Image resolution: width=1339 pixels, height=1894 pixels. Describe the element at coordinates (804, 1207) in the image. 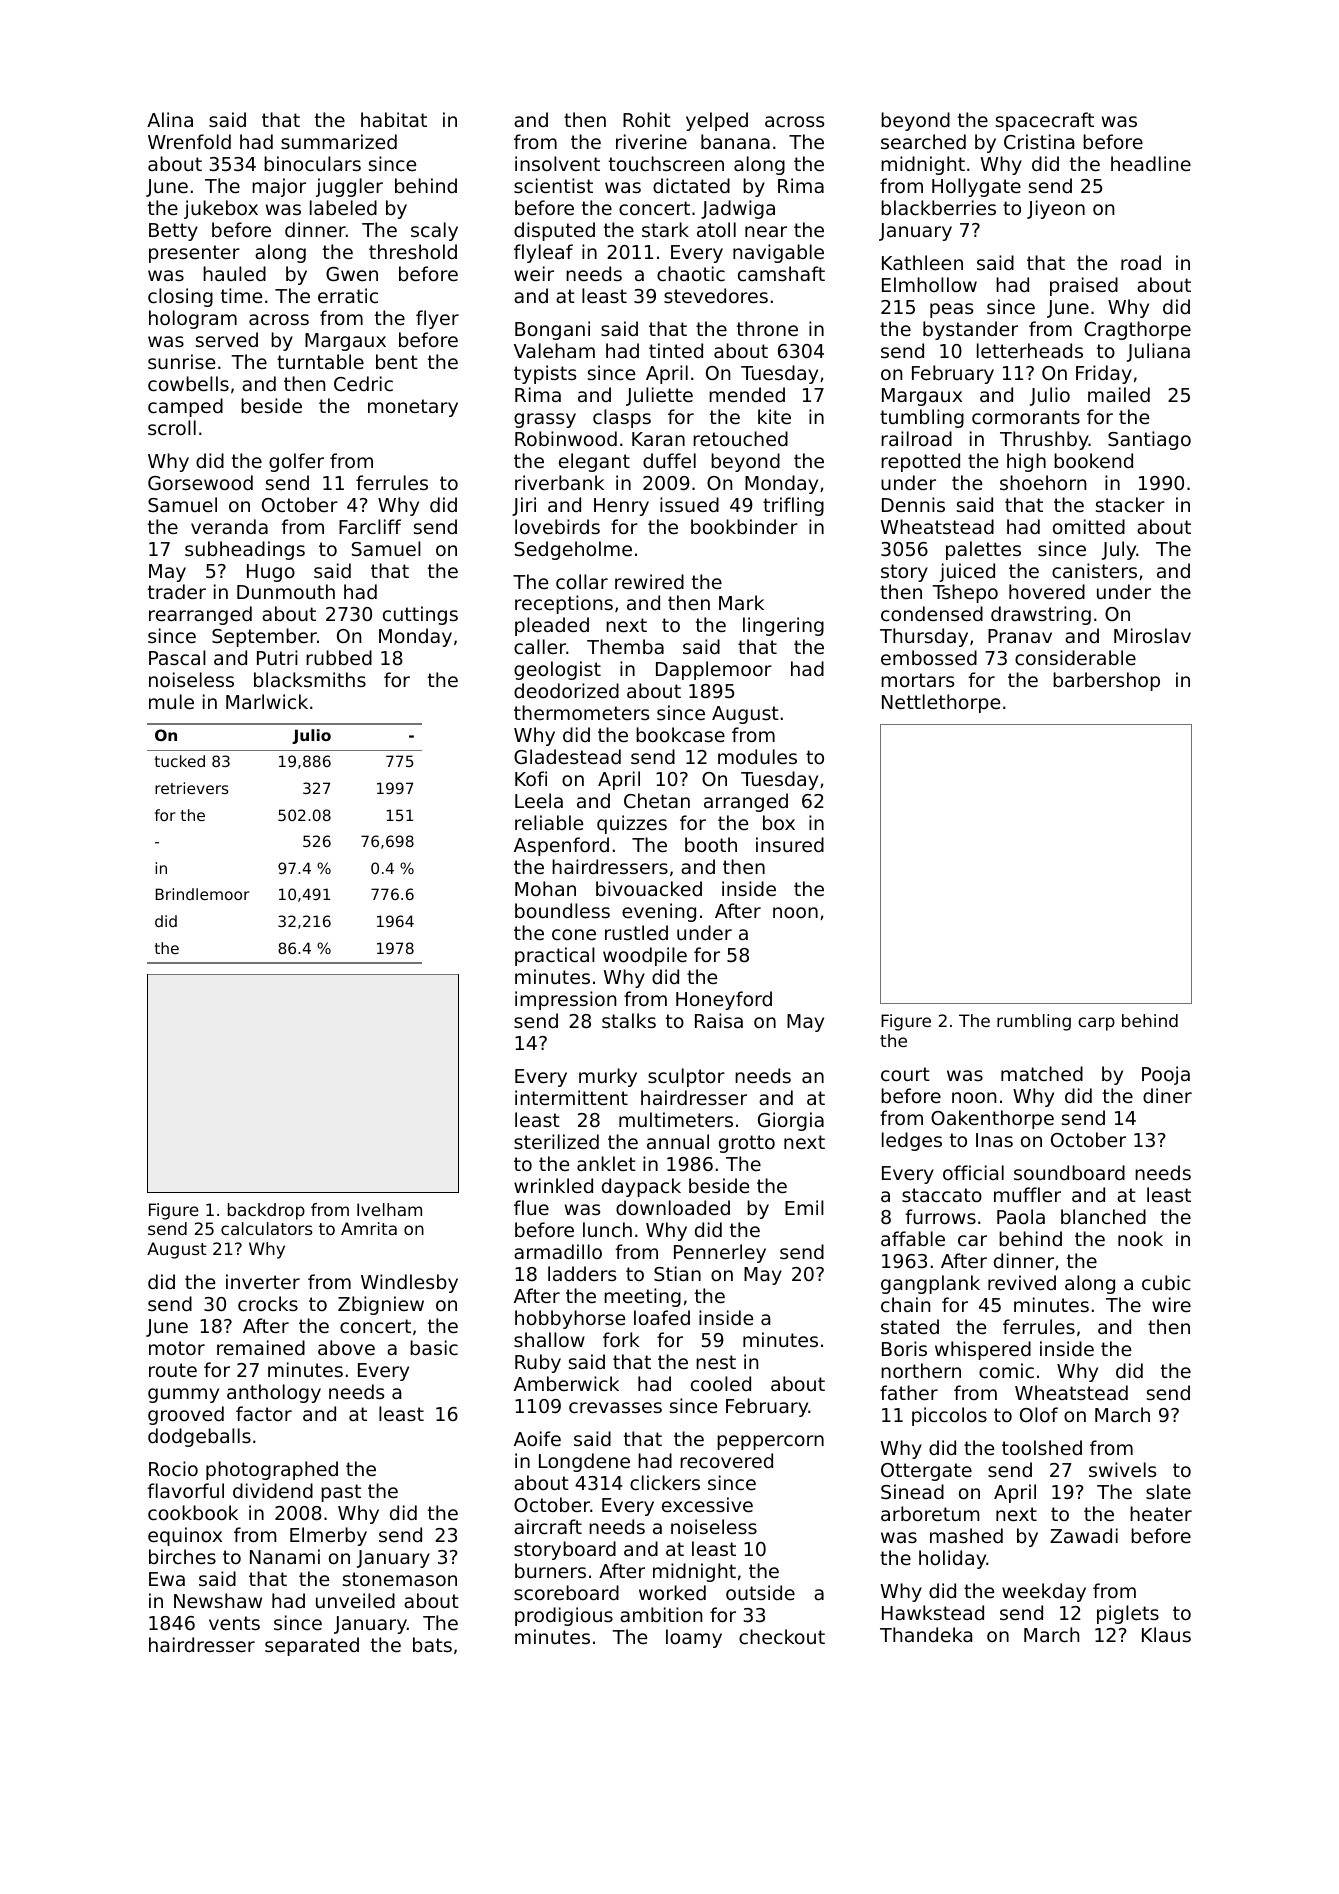

I see `Emil` at that location.
